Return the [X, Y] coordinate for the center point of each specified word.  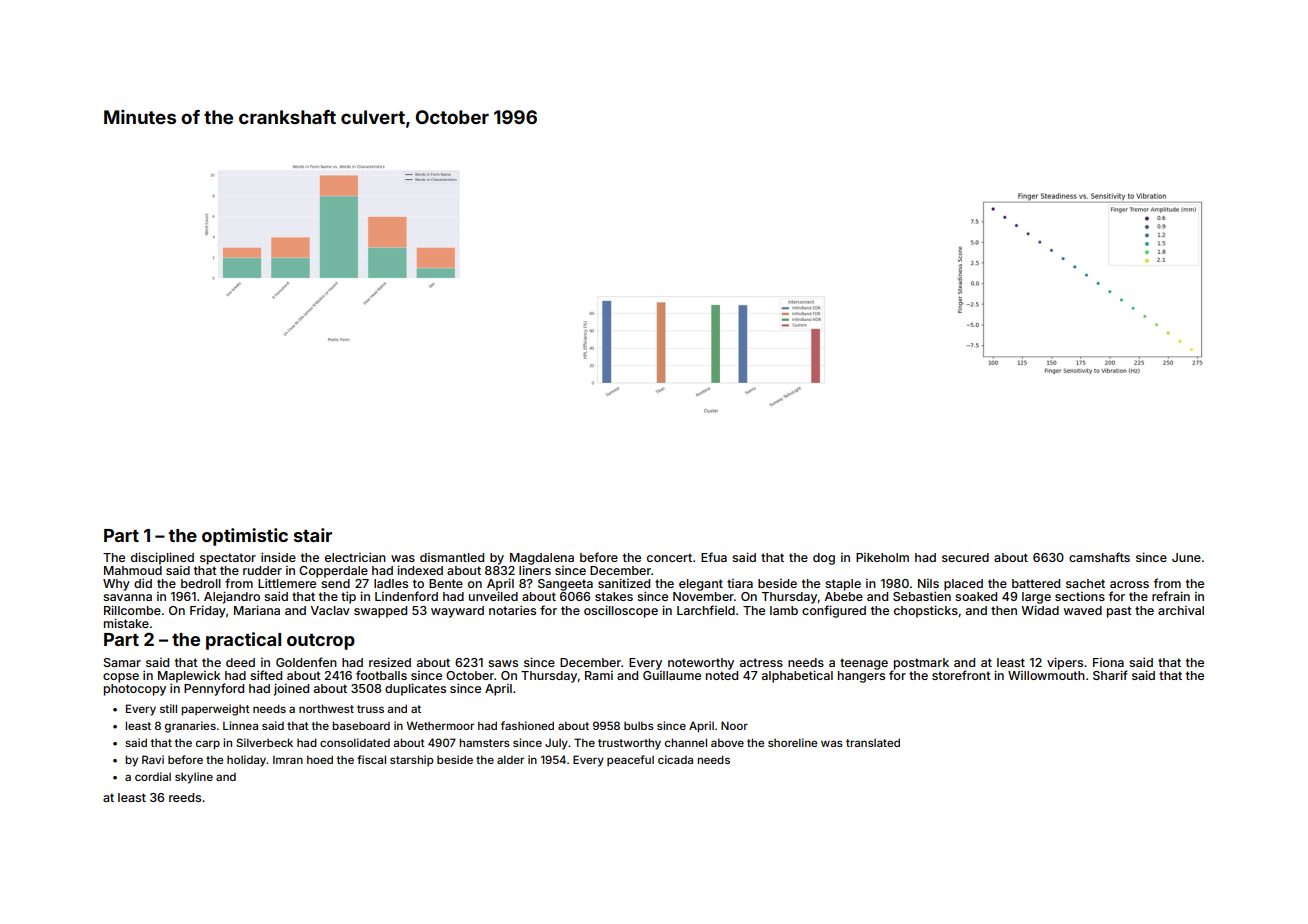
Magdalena [542, 559]
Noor [734, 725]
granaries [190, 727]
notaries [512, 610]
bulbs [639, 725]
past [1119, 612]
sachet [1085, 583]
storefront [961, 675]
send [335, 583]
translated [873, 742]
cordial [153, 776]
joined [291, 689]
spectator [228, 559]
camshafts [1099, 557]
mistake [126, 623]
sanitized [624, 583]
